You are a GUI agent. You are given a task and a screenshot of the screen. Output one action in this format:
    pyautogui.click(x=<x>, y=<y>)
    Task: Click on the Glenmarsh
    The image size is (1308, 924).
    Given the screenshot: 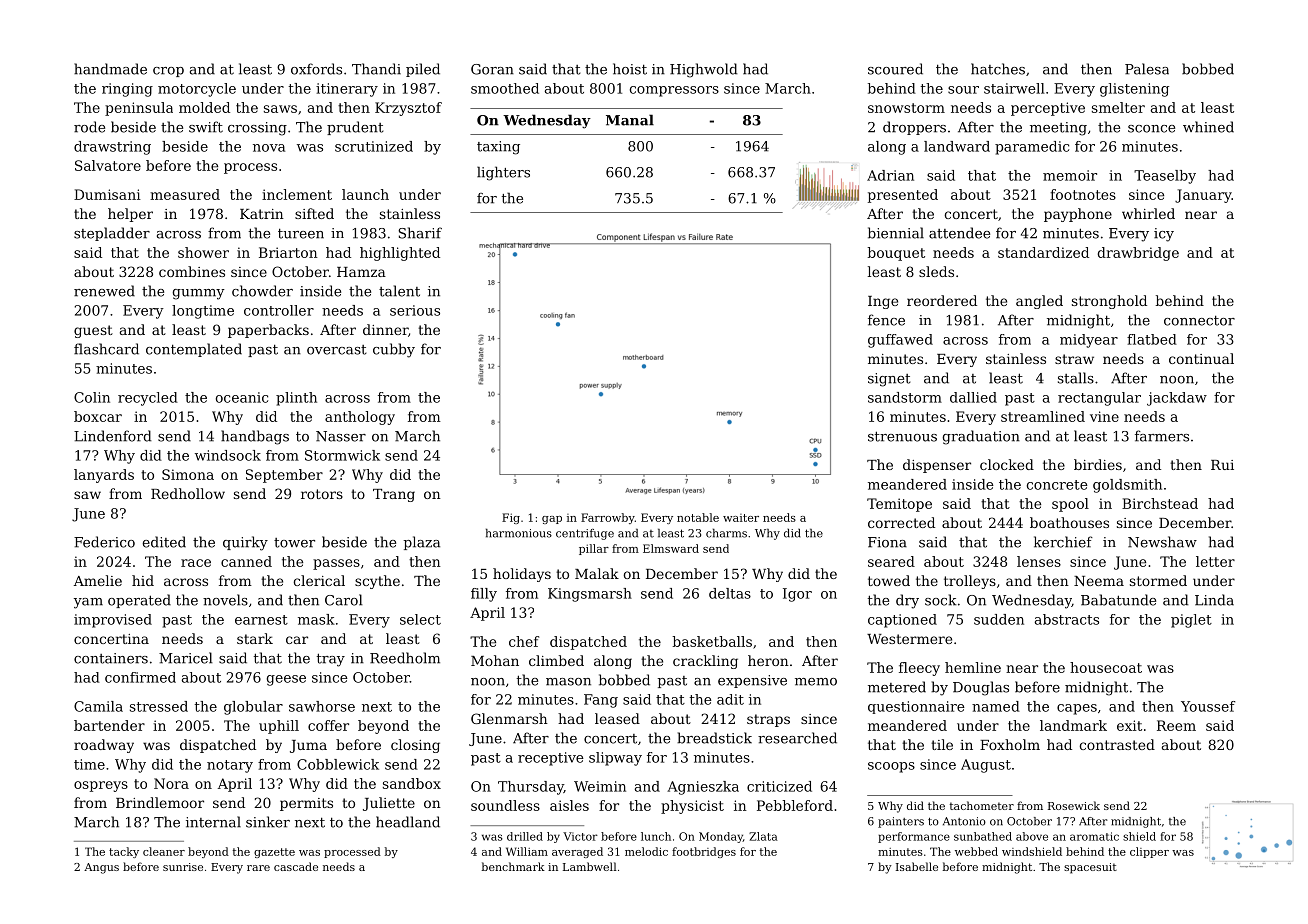 What is the action you would take?
    pyautogui.click(x=509, y=718)
